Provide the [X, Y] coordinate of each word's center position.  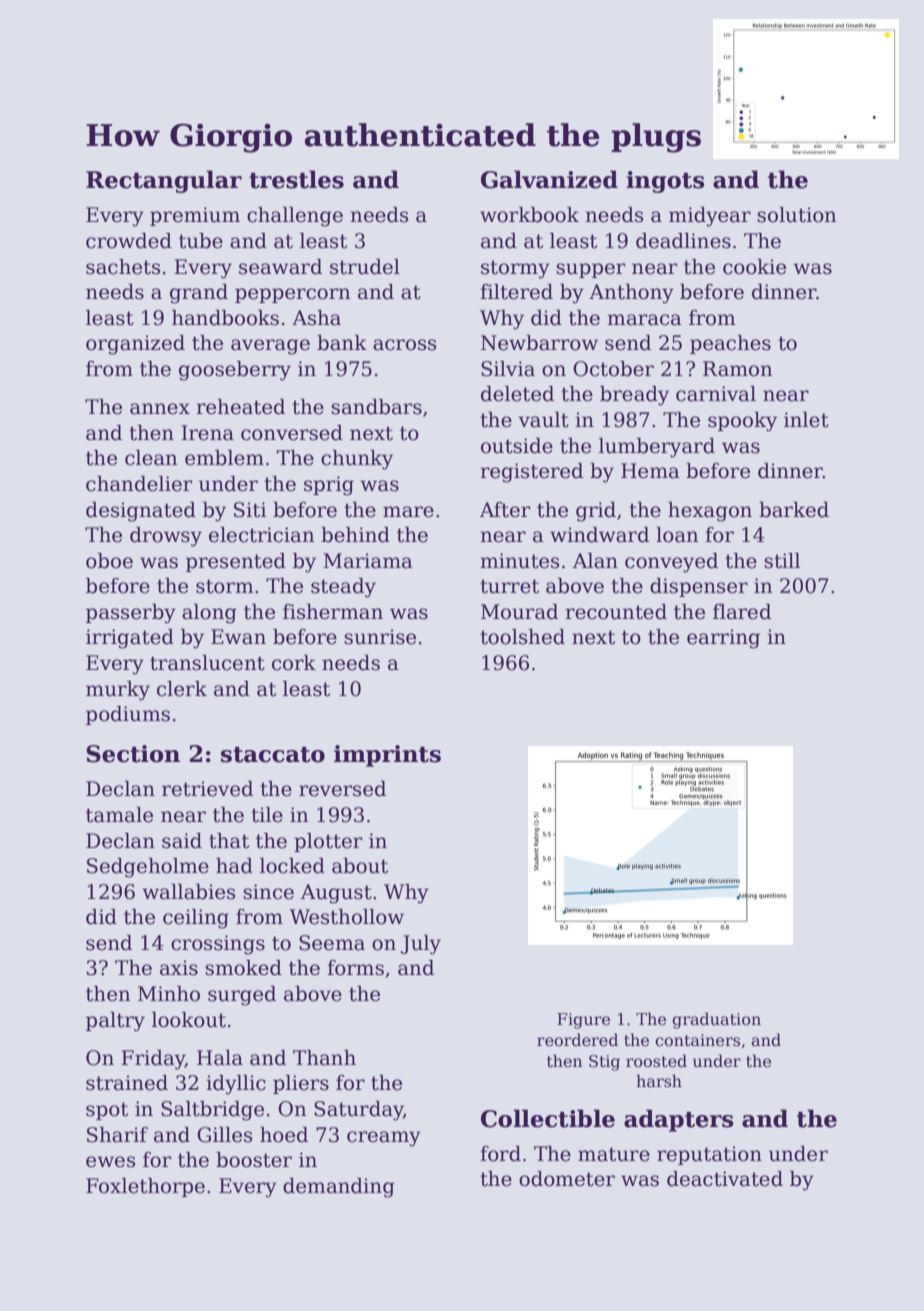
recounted [616, 612]
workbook [529, 215]
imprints [387, 756]
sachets [123, 267]
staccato [273, 755]
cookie [754, 267]
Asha [316, 318]
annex [160, 409]
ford [500, 1154]
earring [723, 639]
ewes [110, 1162]
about [360, 866]
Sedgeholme [148, 868]
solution [797, 215]
